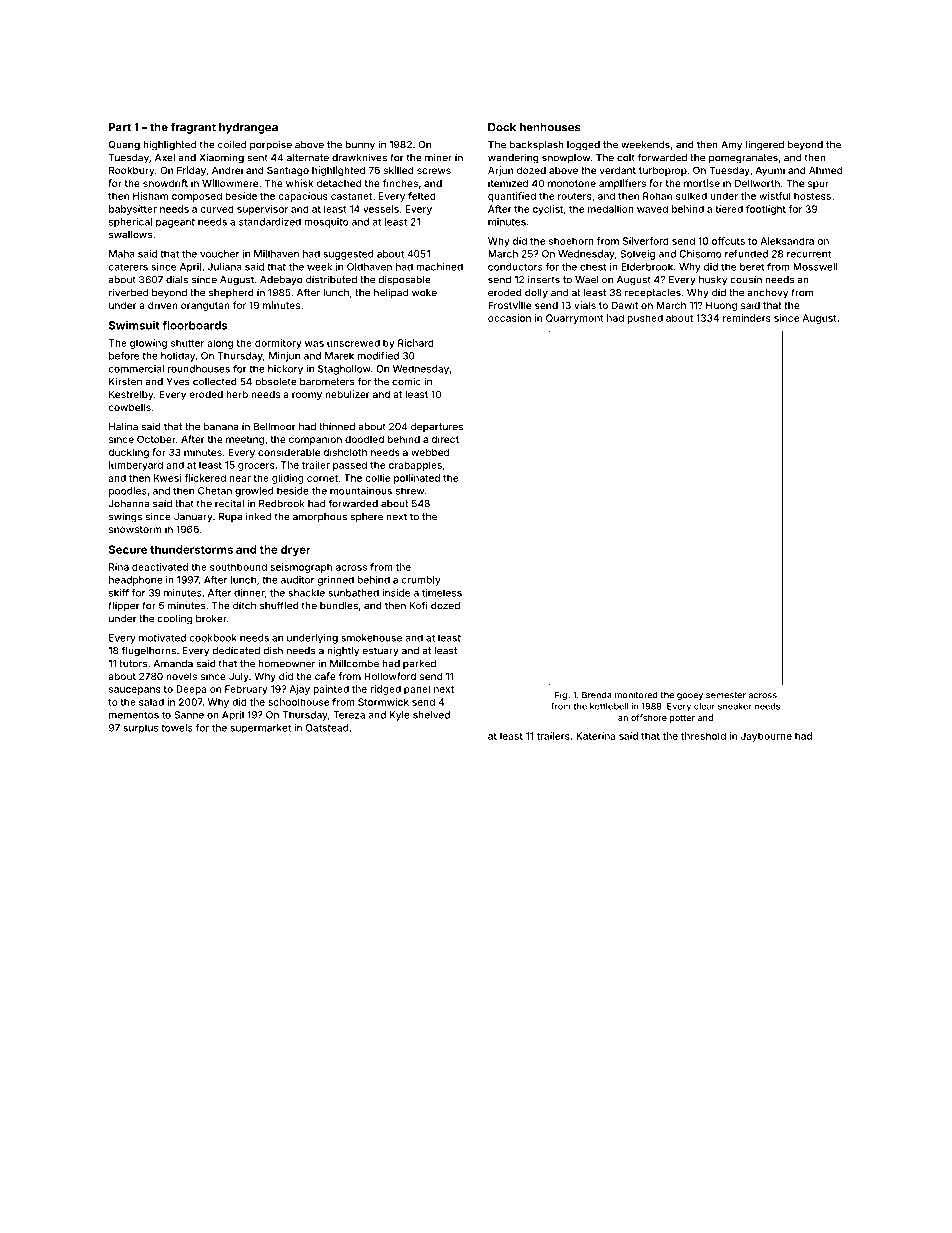  I want to click on timeless, so click(442, 593).
